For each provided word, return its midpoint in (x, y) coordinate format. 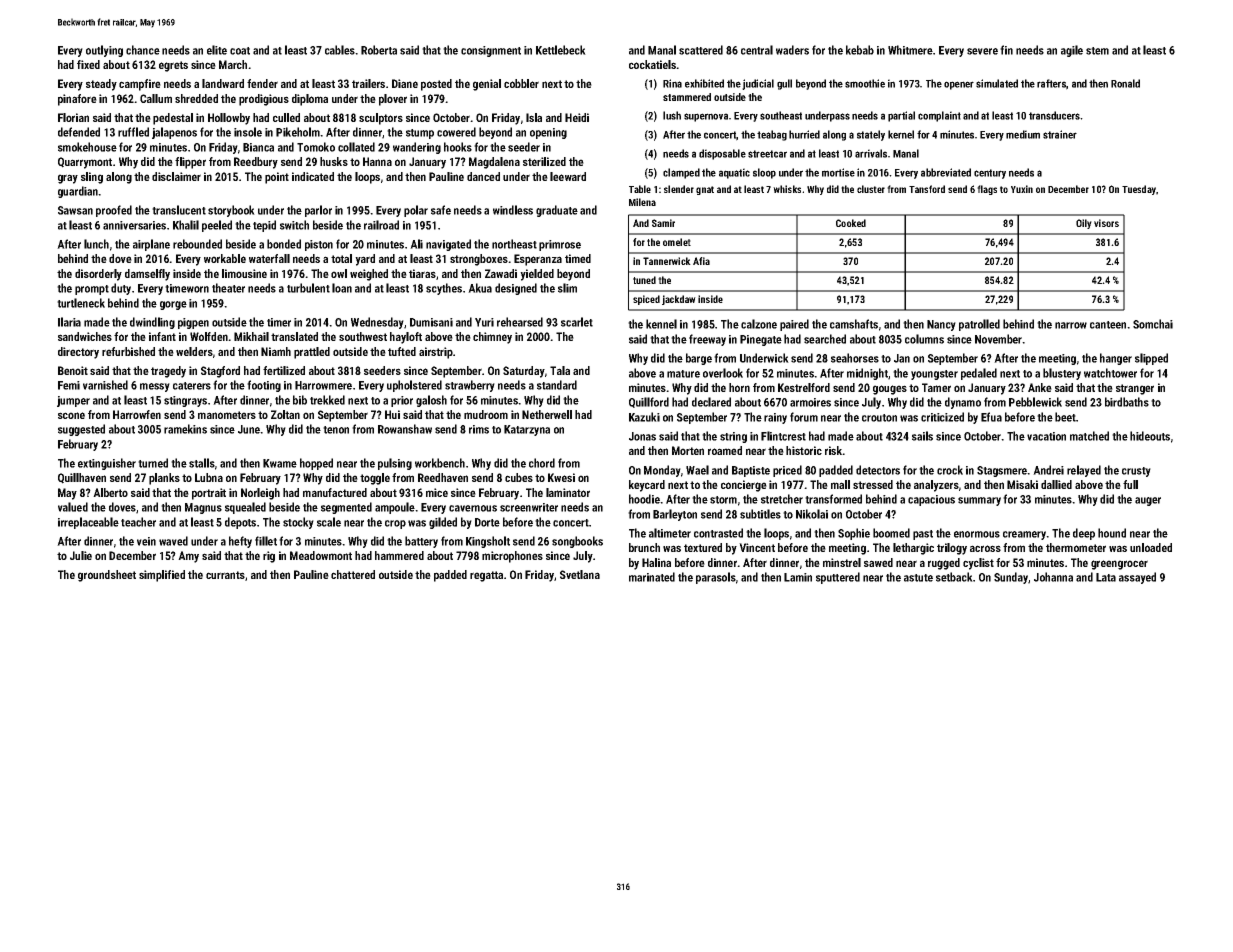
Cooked (851, 223)
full (1130, 484)
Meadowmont (321, 555)
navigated (448, 245)
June (249, 429)
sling (92, 178)
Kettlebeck (561, 50)
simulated (997, 83)
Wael (697, 470)
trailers (368, 83)
